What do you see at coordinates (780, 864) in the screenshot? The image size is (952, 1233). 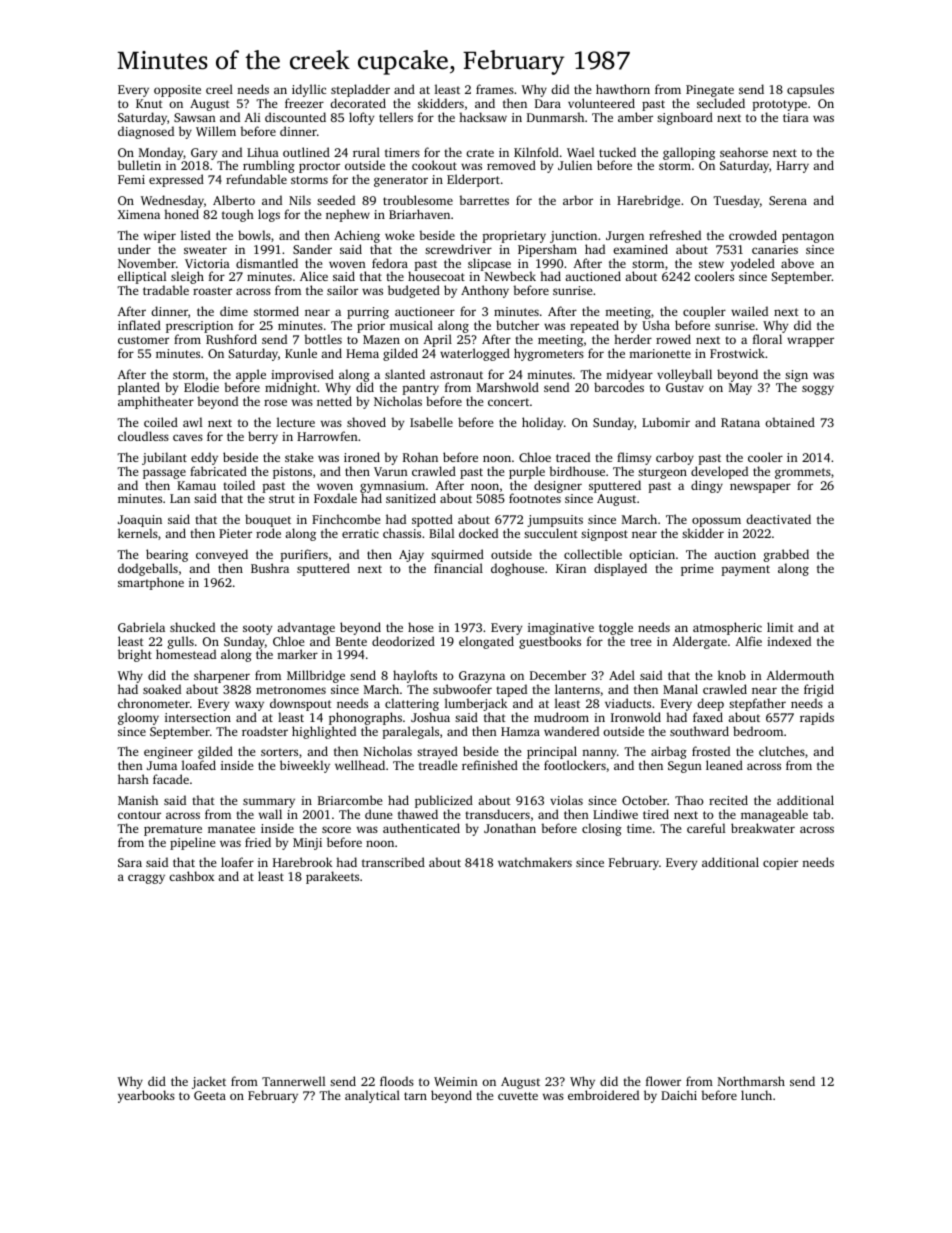 I see `copier` at bounding box center [780, 864].
